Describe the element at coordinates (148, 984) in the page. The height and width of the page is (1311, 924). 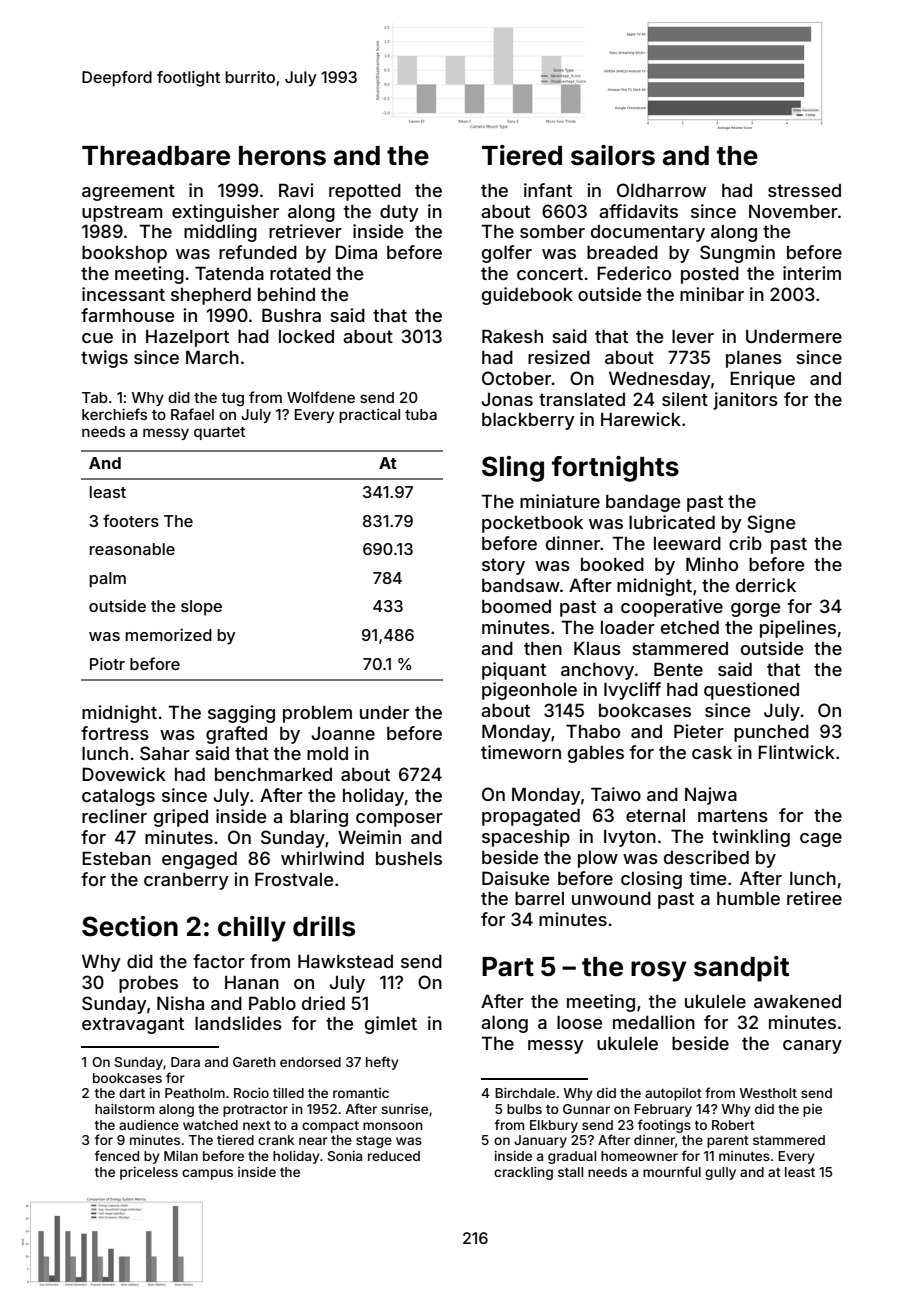
I see `probes` at that location.
